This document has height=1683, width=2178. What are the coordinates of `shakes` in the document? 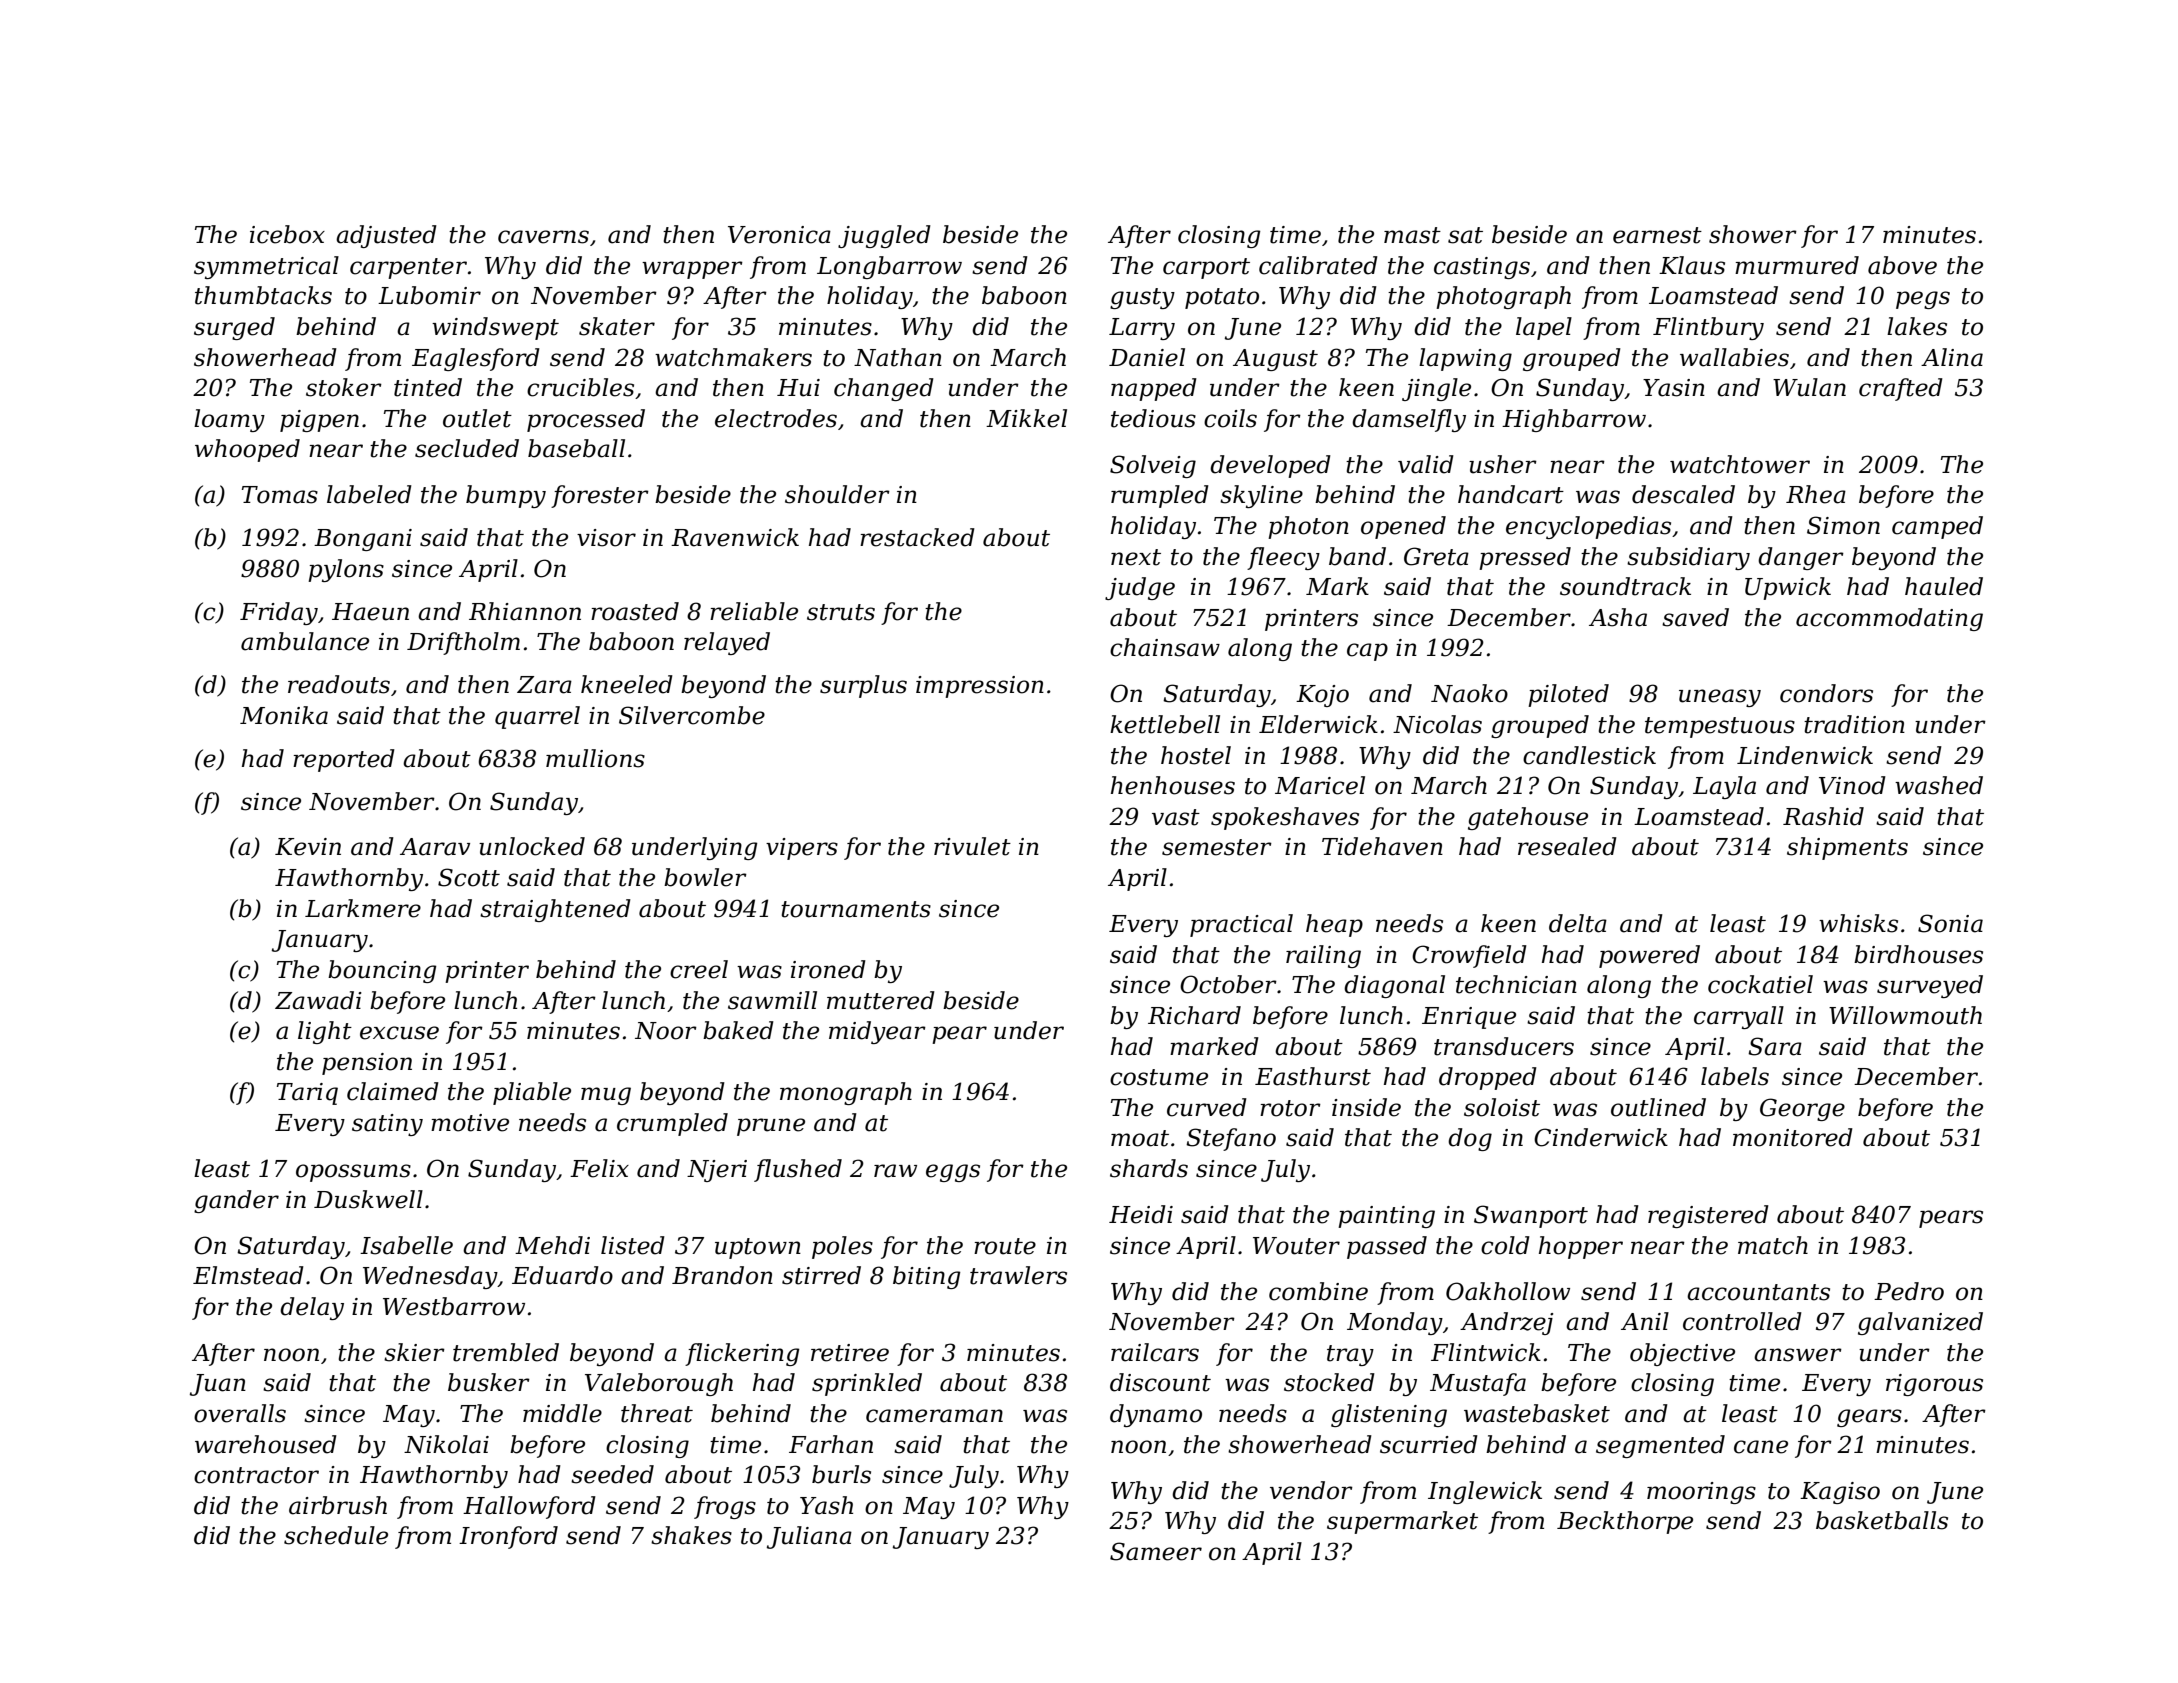 It's located at (691, 1535).
